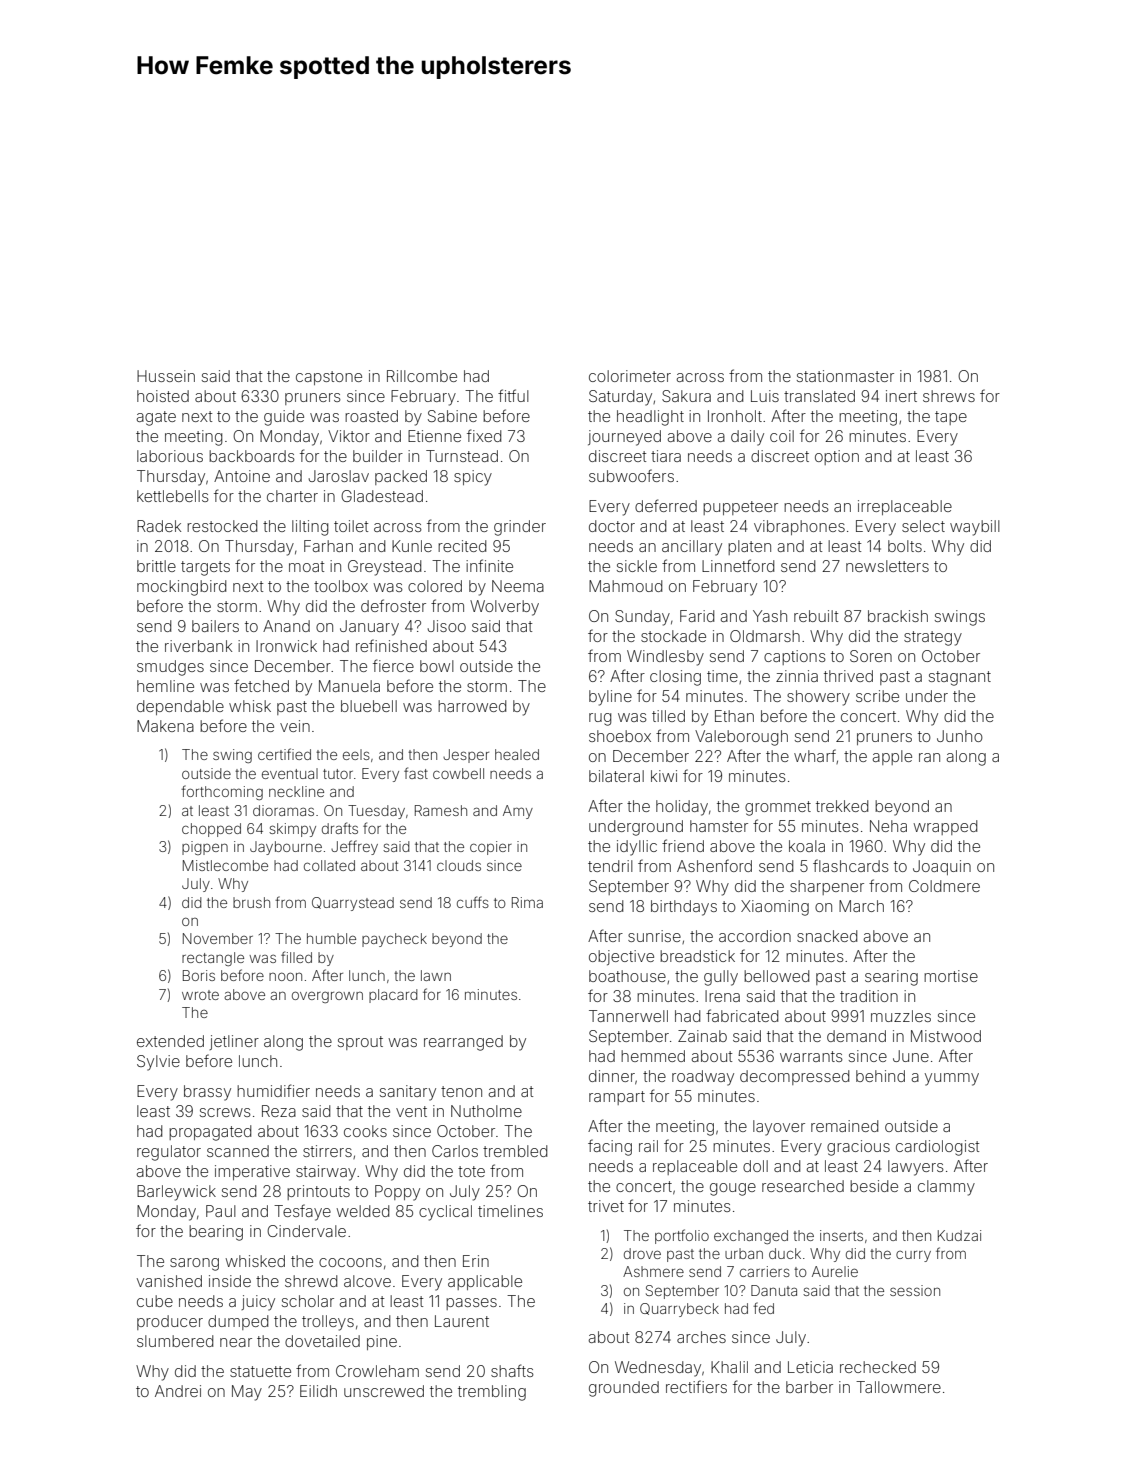  I want to click on option, so click(837, 457).
